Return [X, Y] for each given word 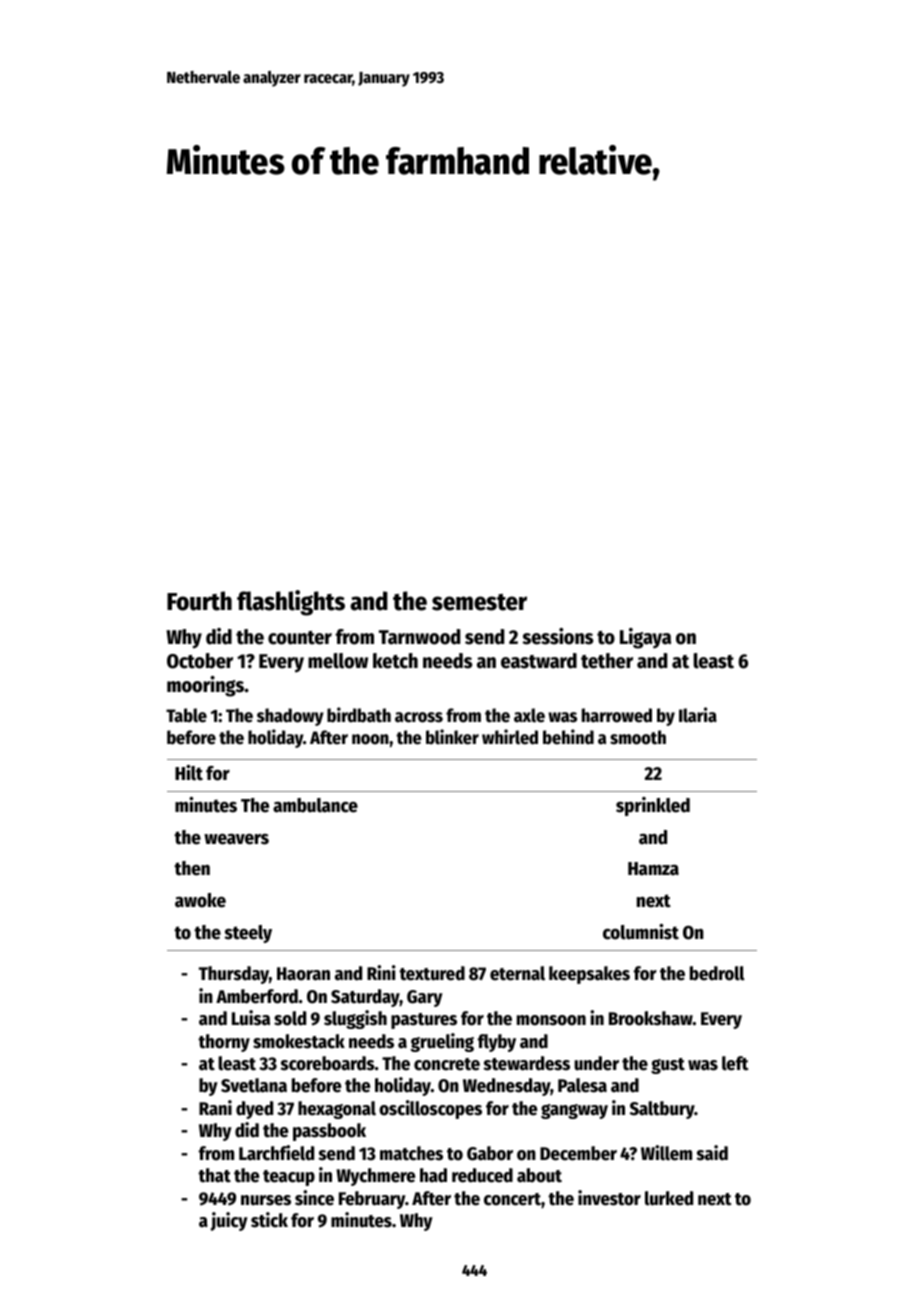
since [314, 1198]
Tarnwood [419, 637]
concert [512, 1199]
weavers [236, 839]
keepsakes [589, 975]
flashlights [291, 603]
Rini [381, 972]
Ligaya [645, 638]
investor [609, 1198]
